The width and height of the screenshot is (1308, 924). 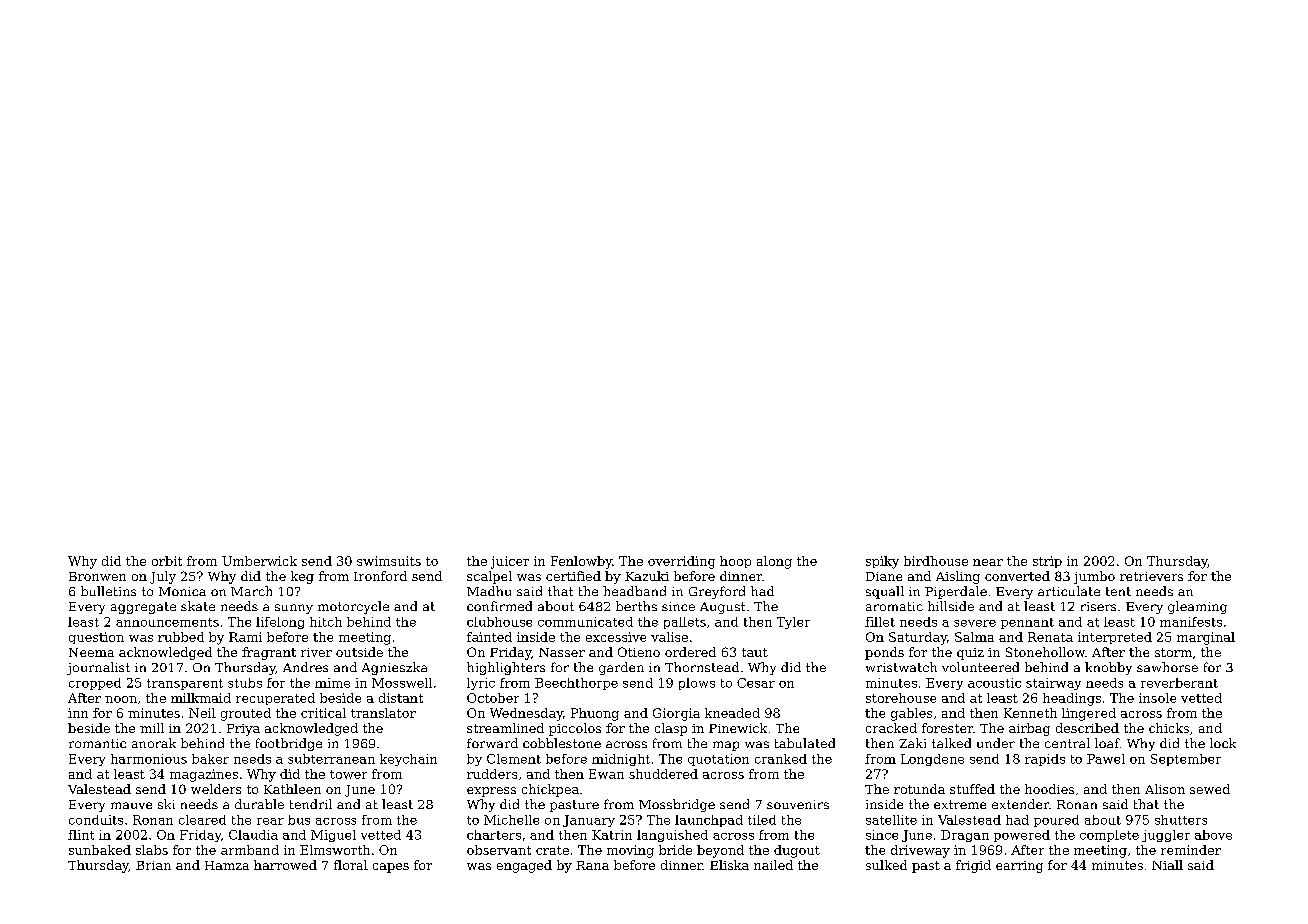 I want to click on moving, so click(x=630, y=851).
